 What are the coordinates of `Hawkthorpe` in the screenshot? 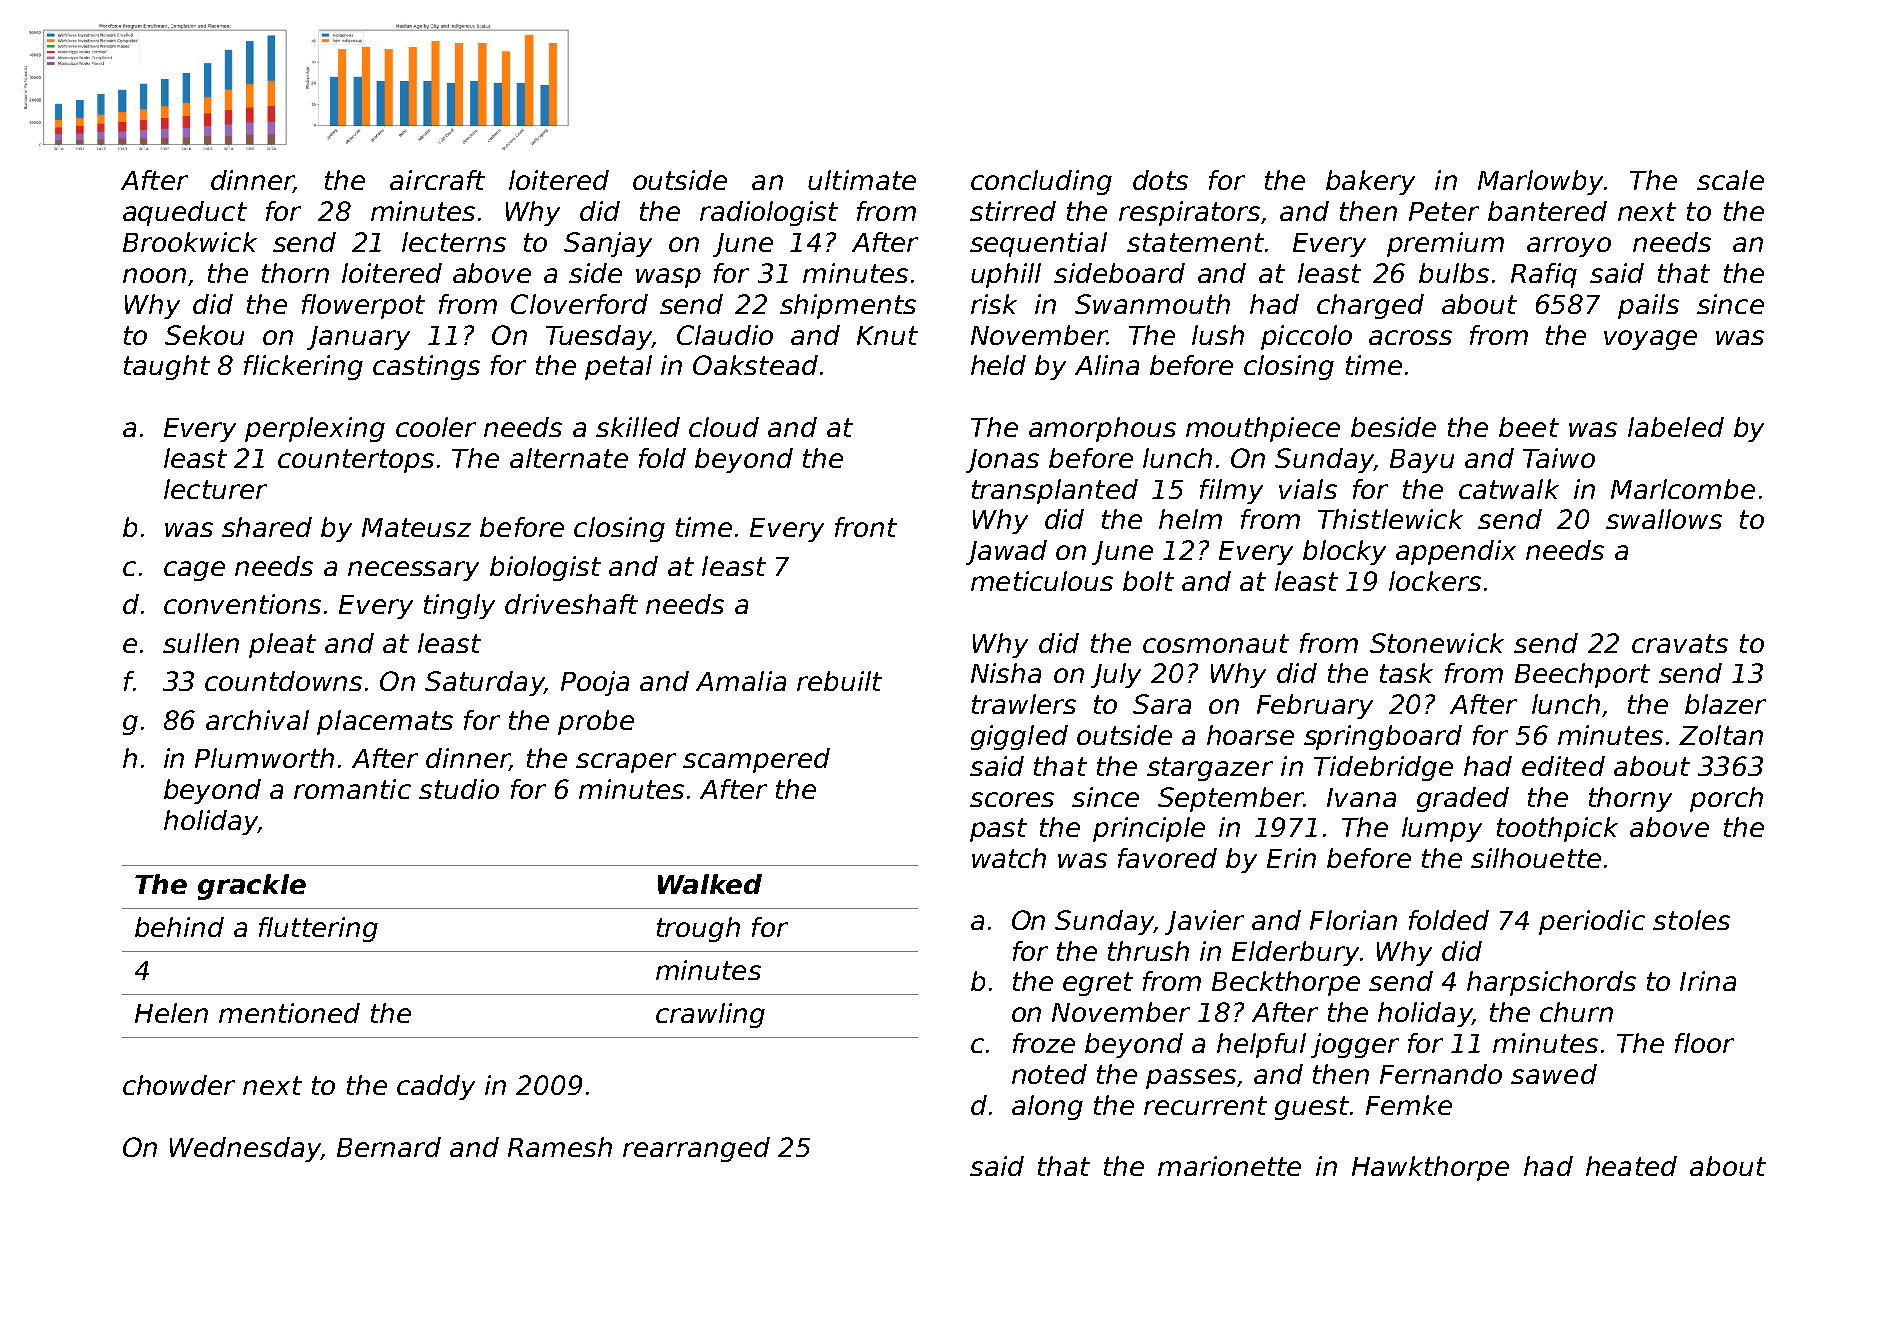 It's located at (1430, 1168).
